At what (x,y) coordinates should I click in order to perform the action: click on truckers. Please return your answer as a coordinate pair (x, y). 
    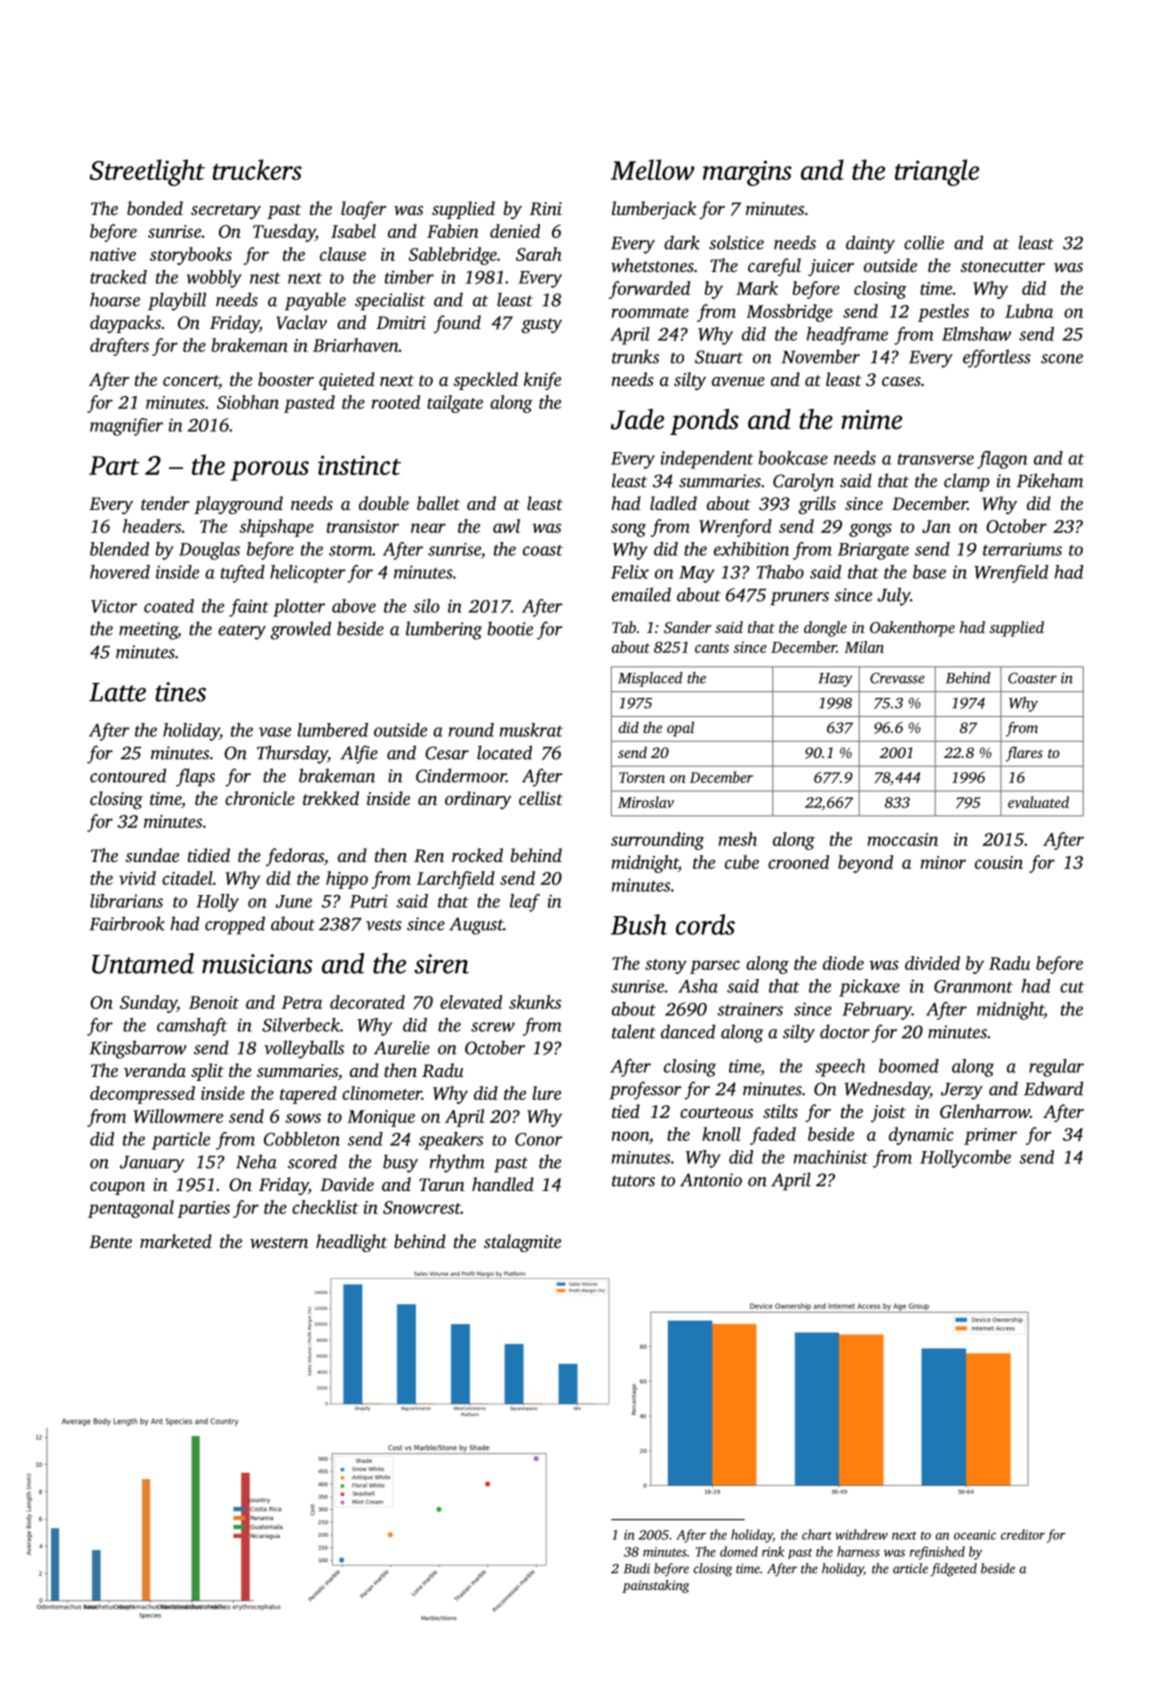
    Looking at the image, I should click on (257, 169).
